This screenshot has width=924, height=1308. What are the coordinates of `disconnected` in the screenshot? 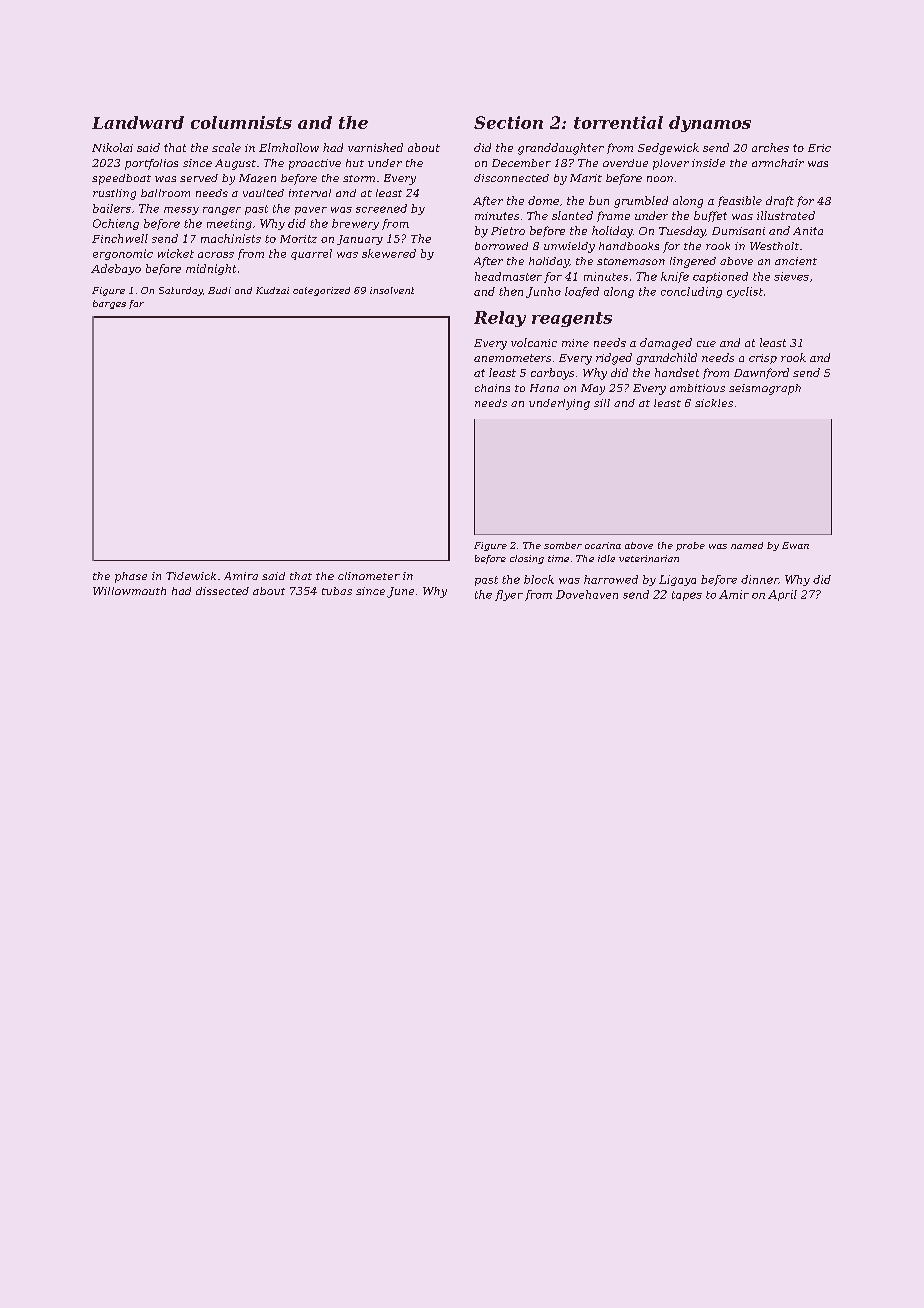 It's located at (511, 178).
